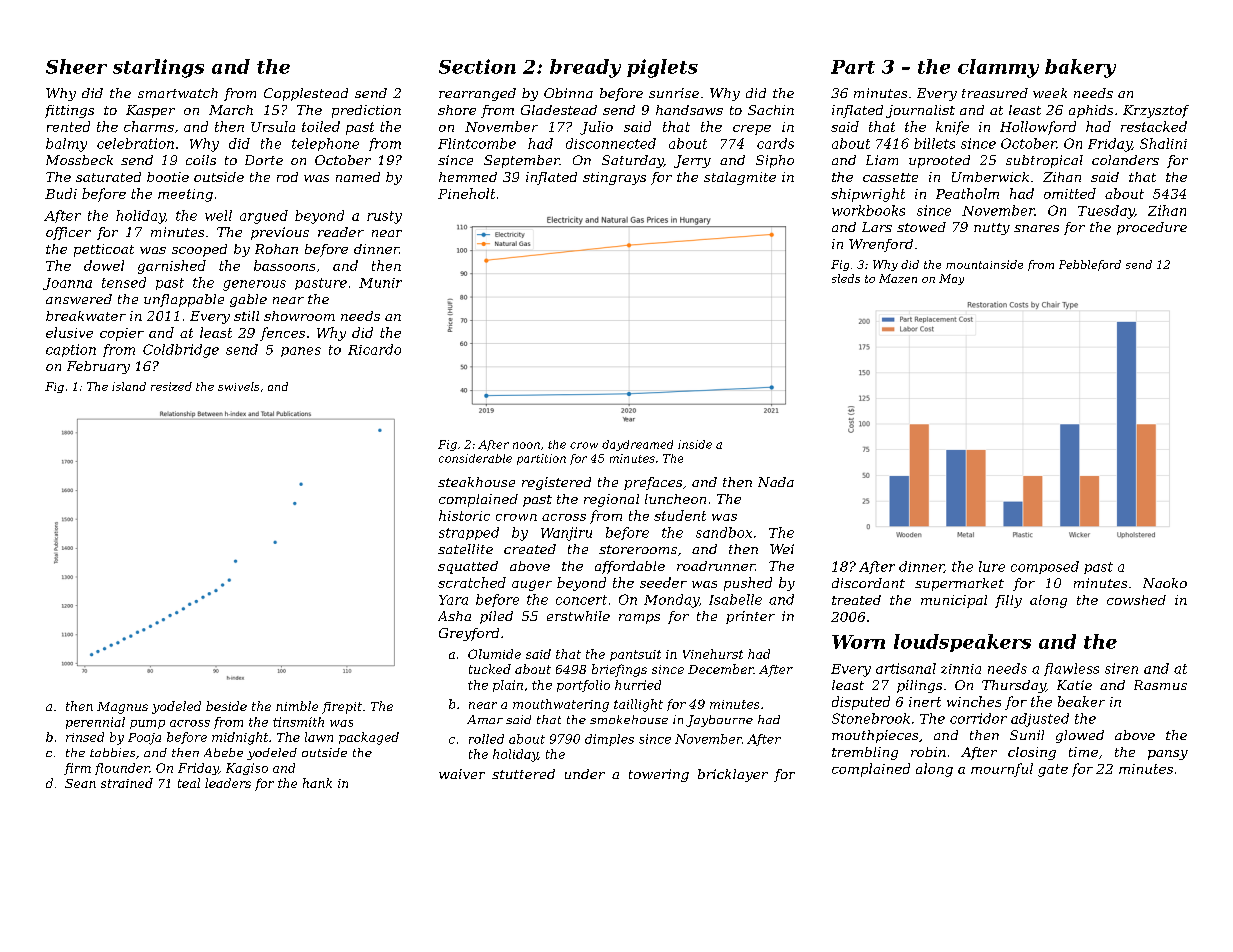 This page has width=1233, height=952. Describe the element at coordinates (380, 283) in the page. I see `Munir` at that location.
